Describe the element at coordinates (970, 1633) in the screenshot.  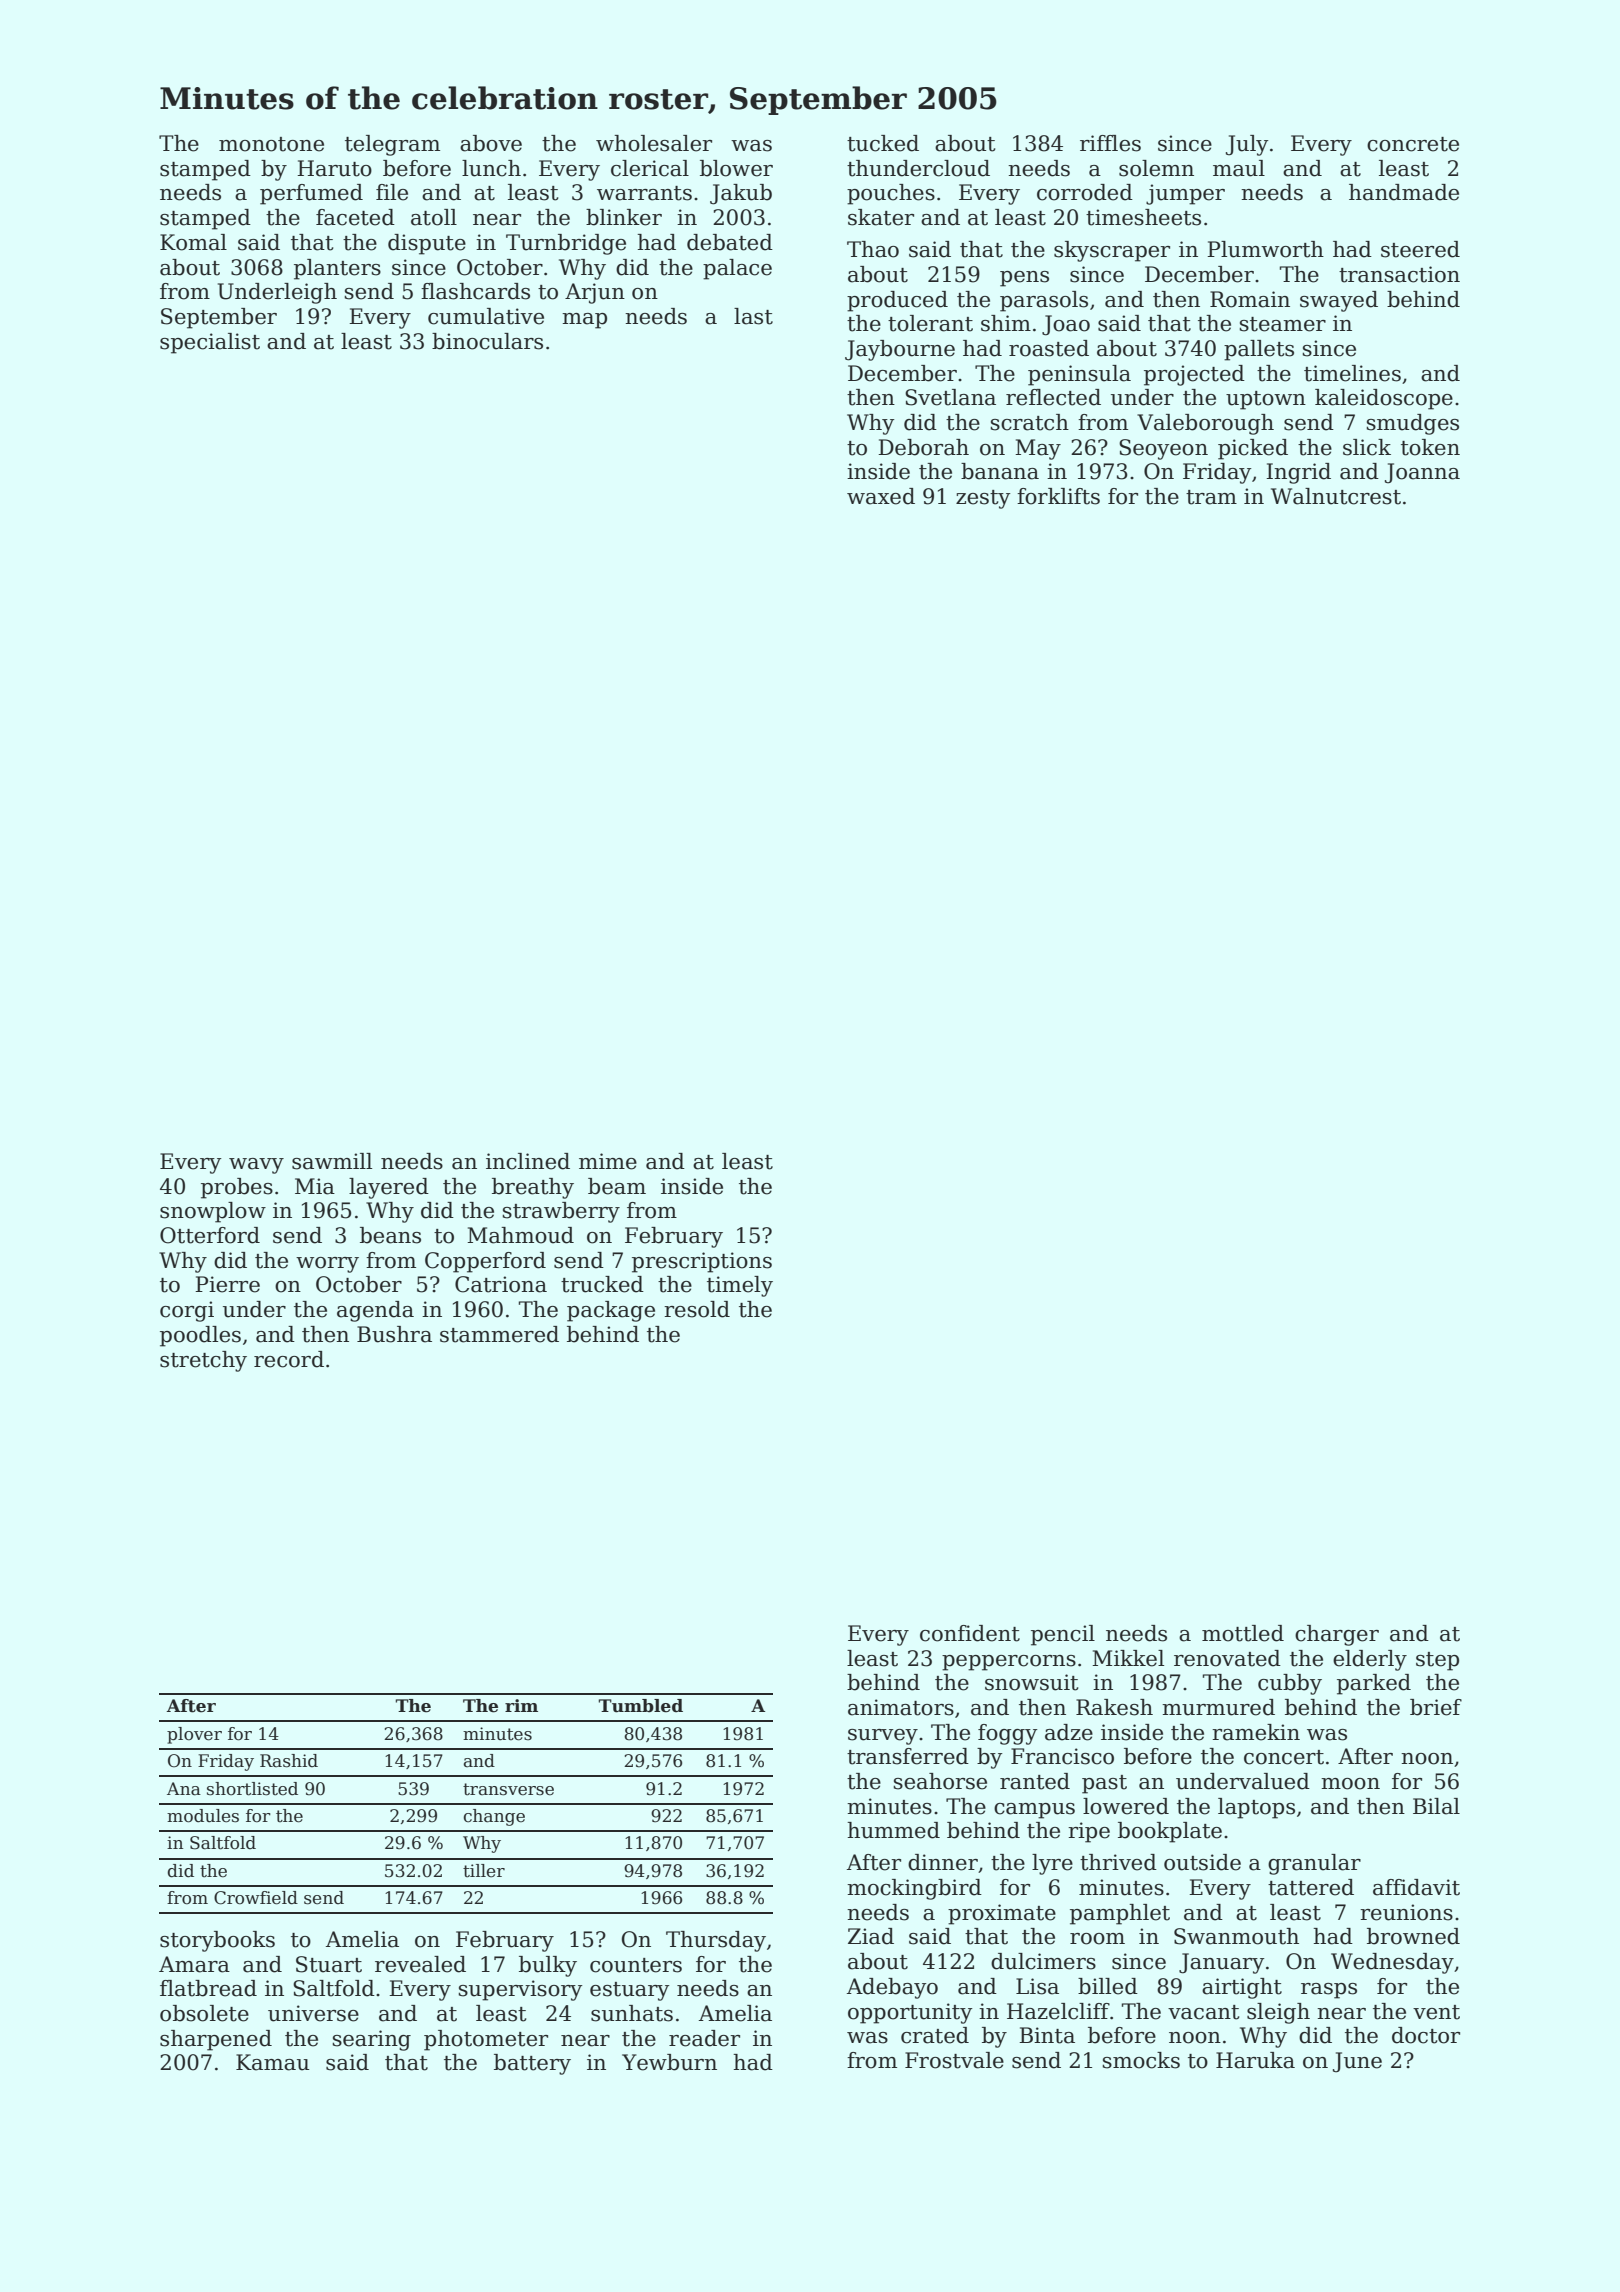
I see `confident` at that location.
